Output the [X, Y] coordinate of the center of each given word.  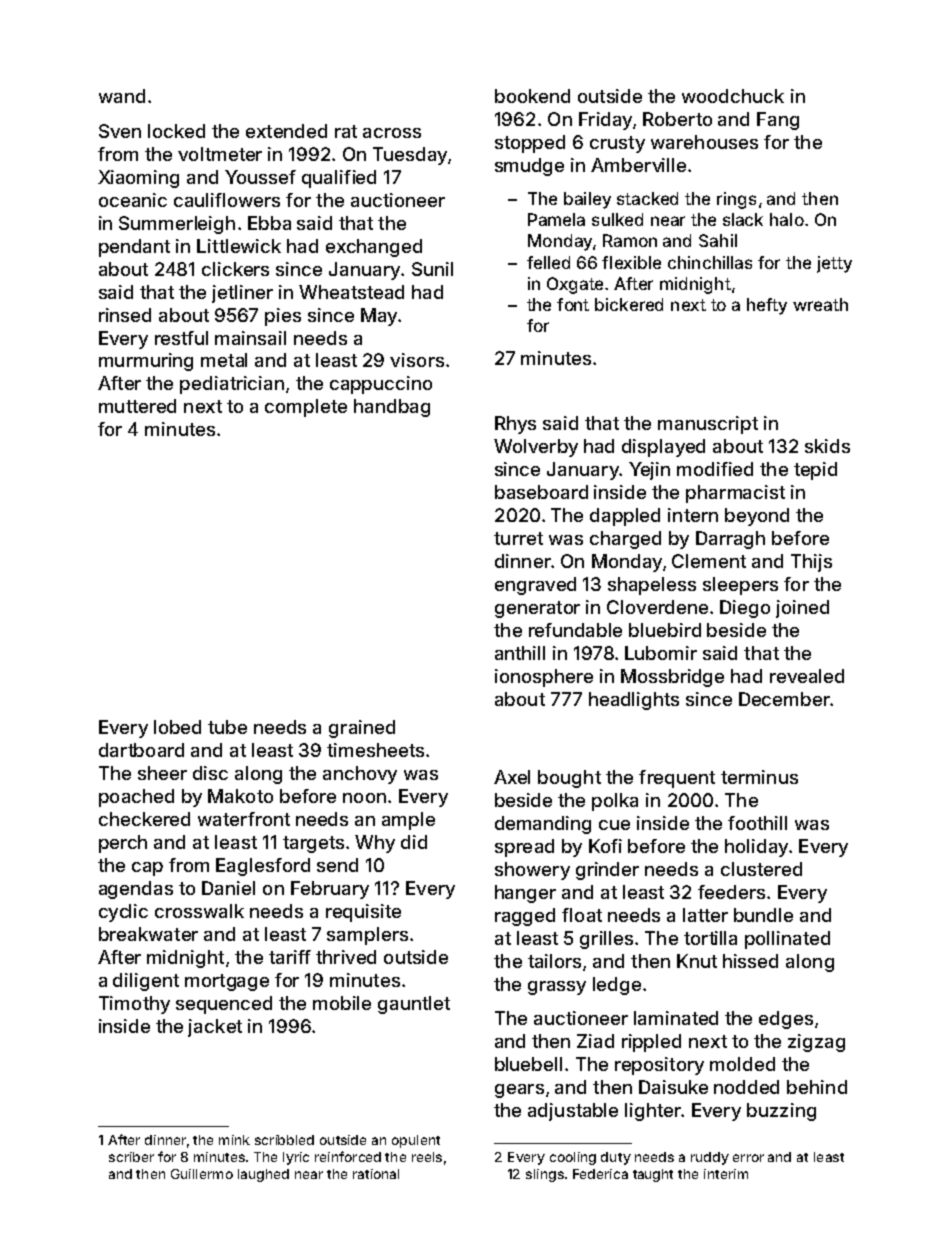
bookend [532, 96]
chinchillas [710, 262]
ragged [525, 917]
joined [802, 609]
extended [286, 131]
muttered [137, 406]
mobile [342, 1003]
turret [518, 538]
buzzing [781, 1112]
